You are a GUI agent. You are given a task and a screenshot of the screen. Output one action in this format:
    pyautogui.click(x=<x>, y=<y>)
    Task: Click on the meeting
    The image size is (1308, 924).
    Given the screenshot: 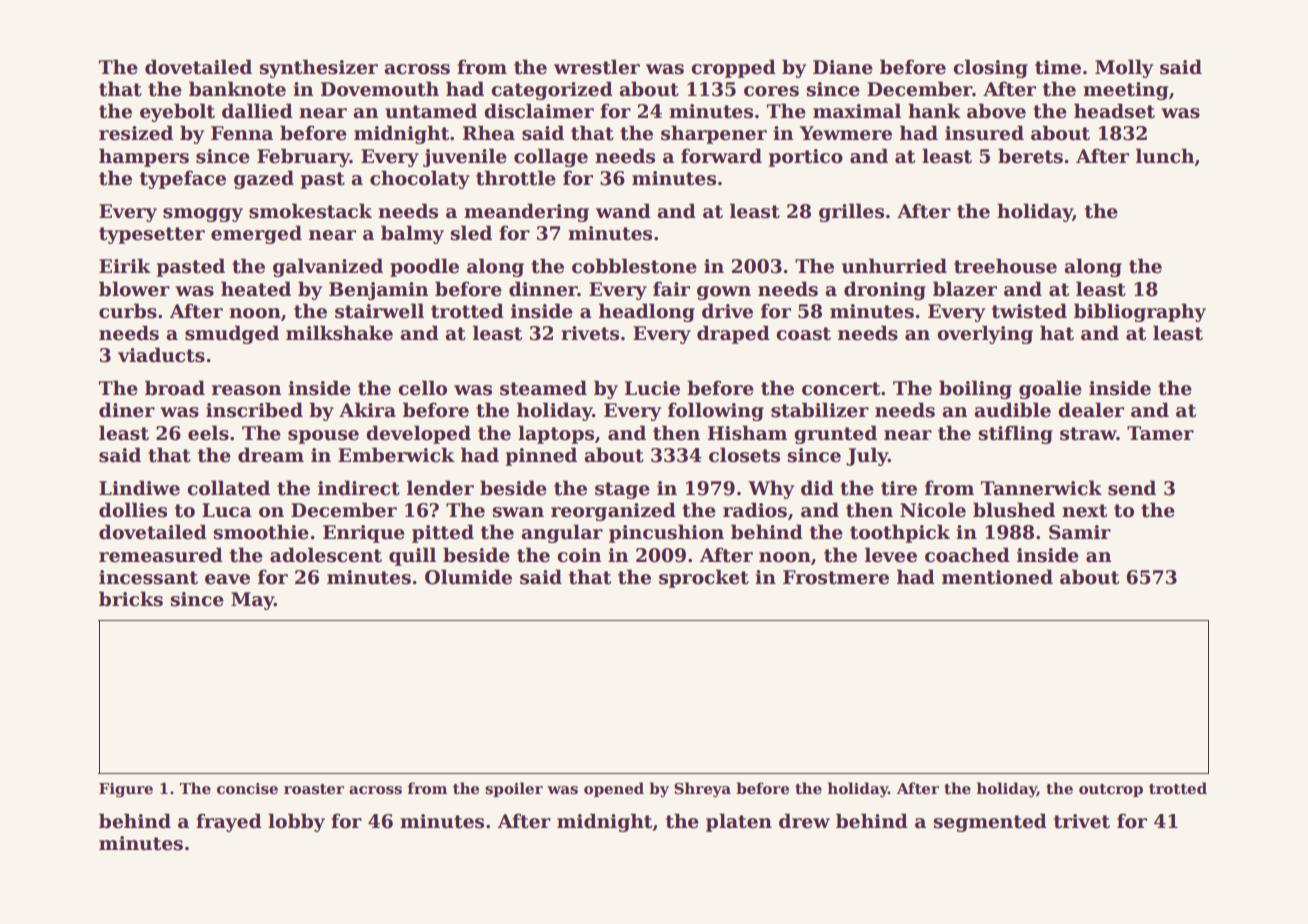 What is the action you would take?
    pyautogui.click(x=1125, y=91)
